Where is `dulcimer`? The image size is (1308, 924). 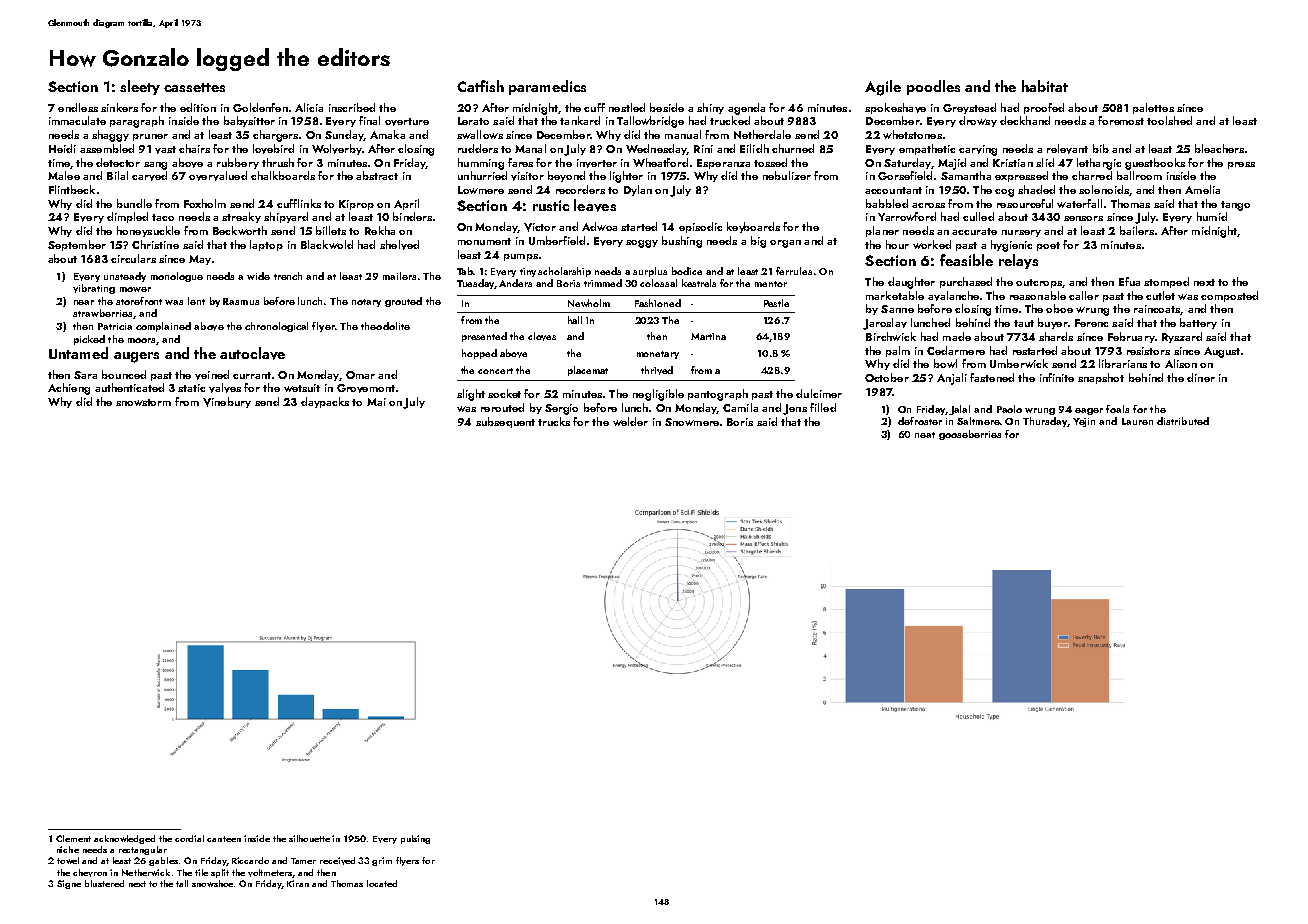 dulcimer is located at coordinates (819, 393).
